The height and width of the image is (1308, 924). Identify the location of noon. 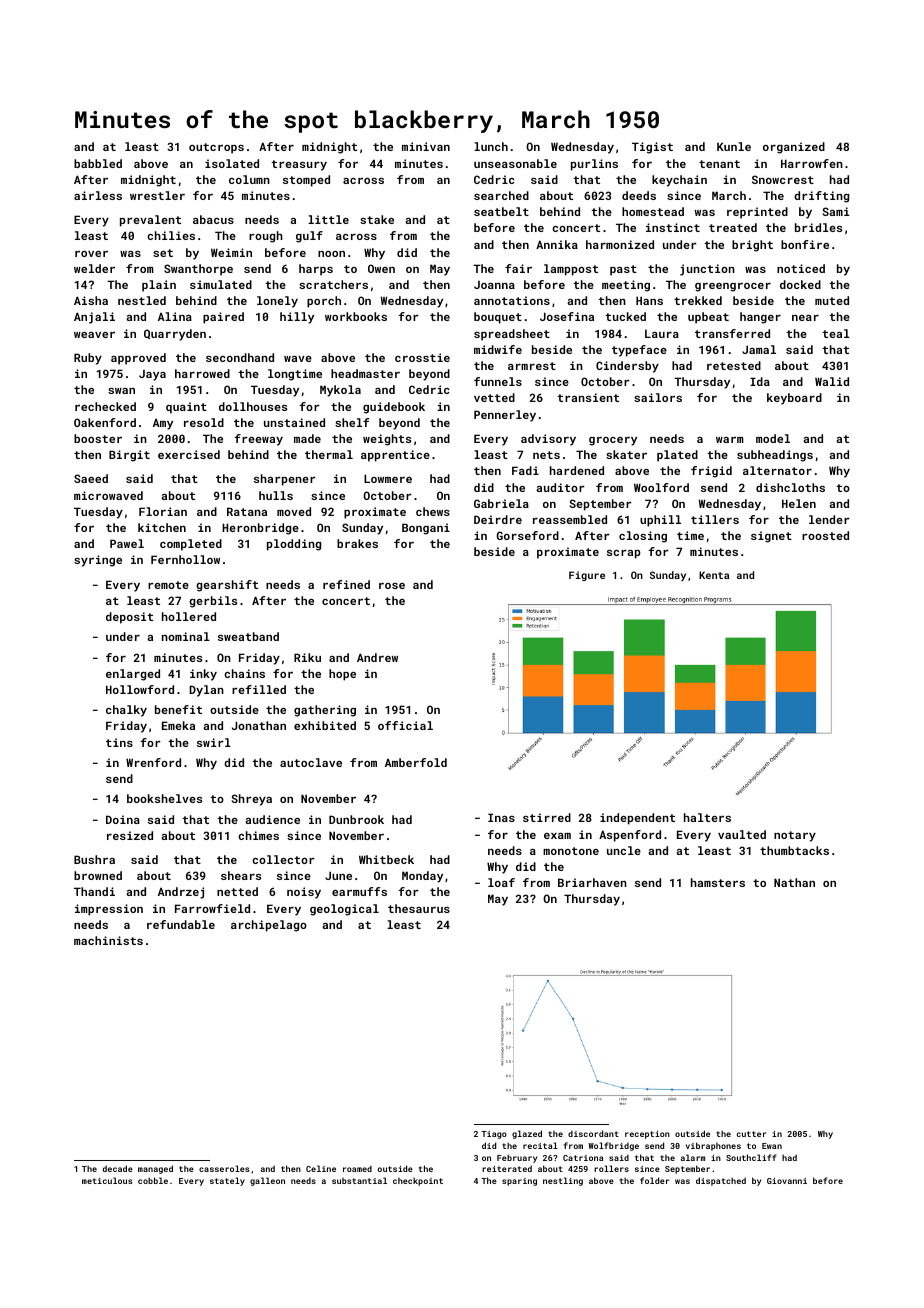
(331, 254).
